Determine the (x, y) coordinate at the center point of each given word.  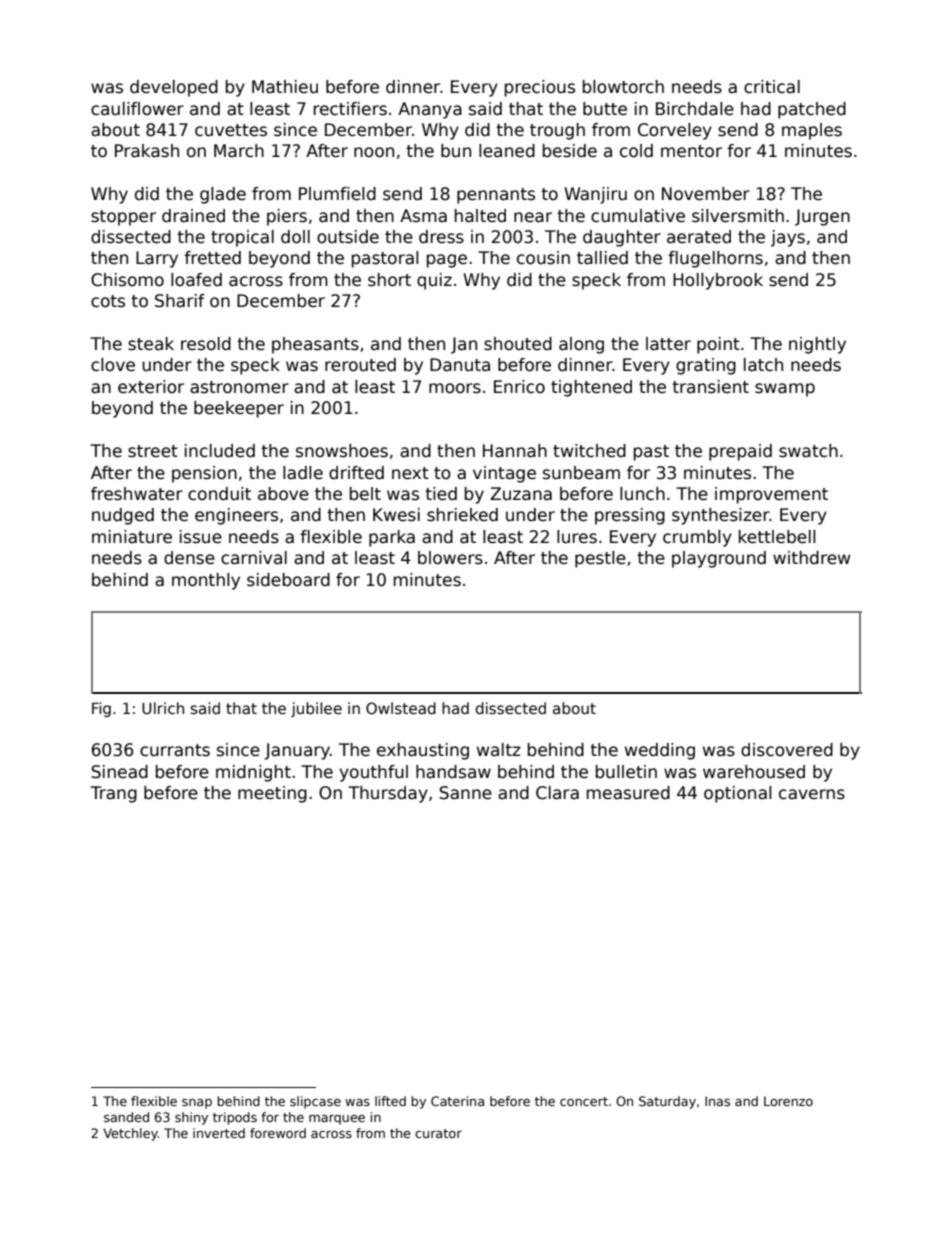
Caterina (457, 1101)
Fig (101, 709)
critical (772, 87)
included (220, 451)
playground (719, 559)
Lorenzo (788, 1101)
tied (441, 494)
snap (197, 1104)
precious (540, 88)
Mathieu (285, 87)
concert (584, 1101)
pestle (600, 559)
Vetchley (130, 1134)
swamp (785, 390)
